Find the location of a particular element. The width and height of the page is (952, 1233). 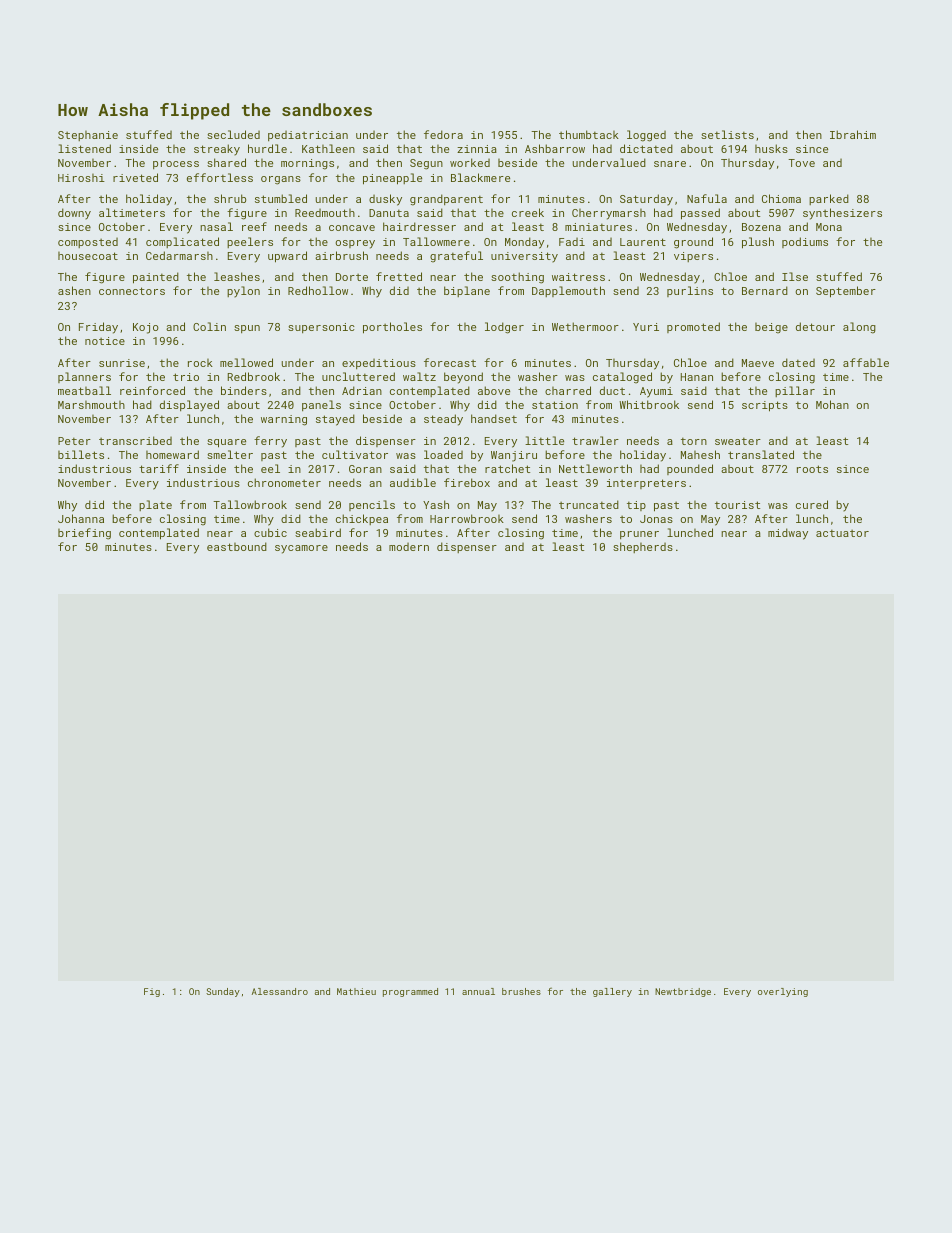

programmed is located at coordinates (410, 992).
